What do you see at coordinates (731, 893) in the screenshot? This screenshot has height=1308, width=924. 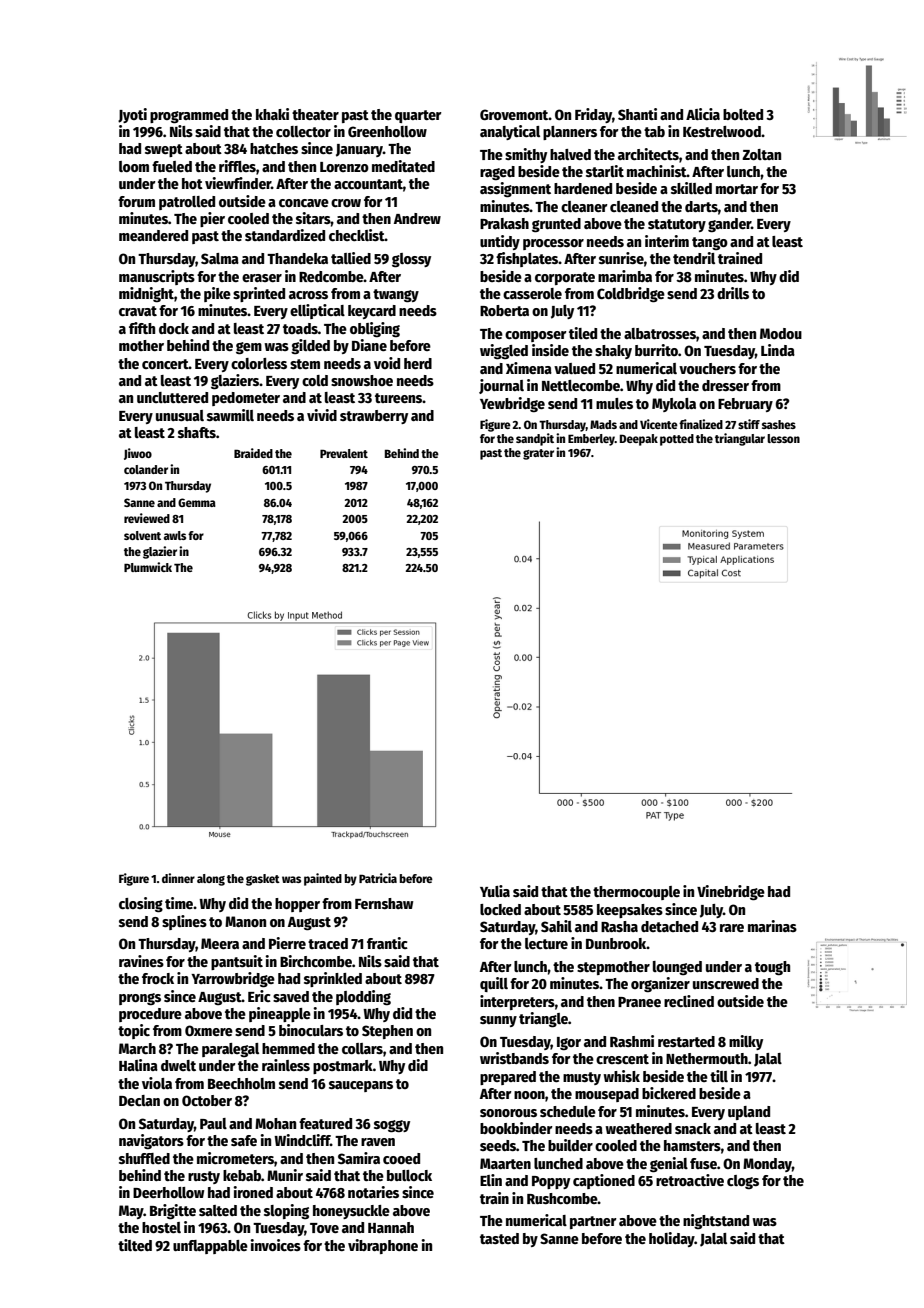 I see `Vinebridge` at bounding box center [731, 893].
